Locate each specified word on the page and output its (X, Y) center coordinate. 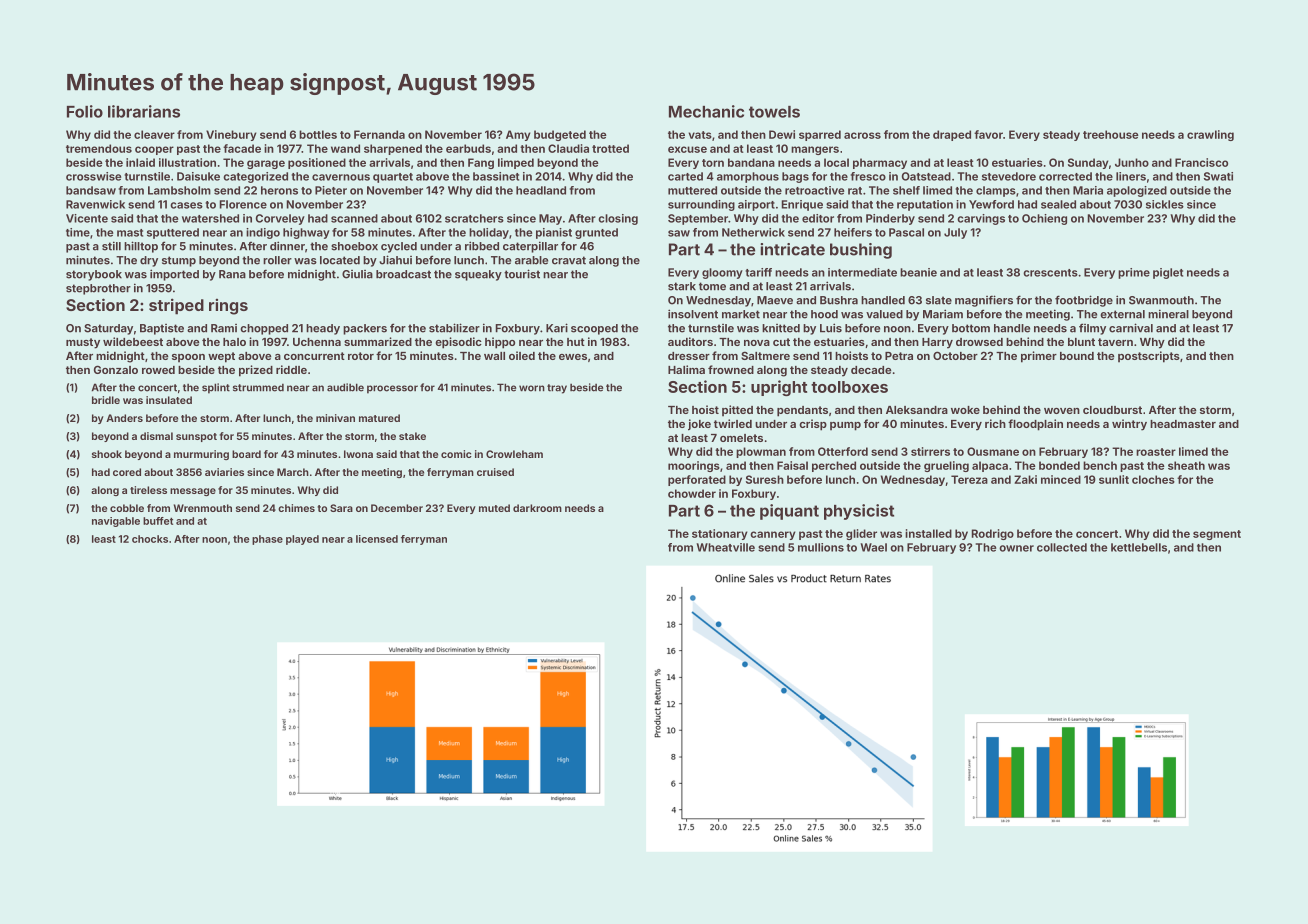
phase (267, 540)
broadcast (403, 274)
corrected (1065, 176)
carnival (1131, 328)
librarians (144, 111)
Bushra (839, 300)
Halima (686, 369)
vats (700, 135)
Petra (899, 356)
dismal (156, 436)
